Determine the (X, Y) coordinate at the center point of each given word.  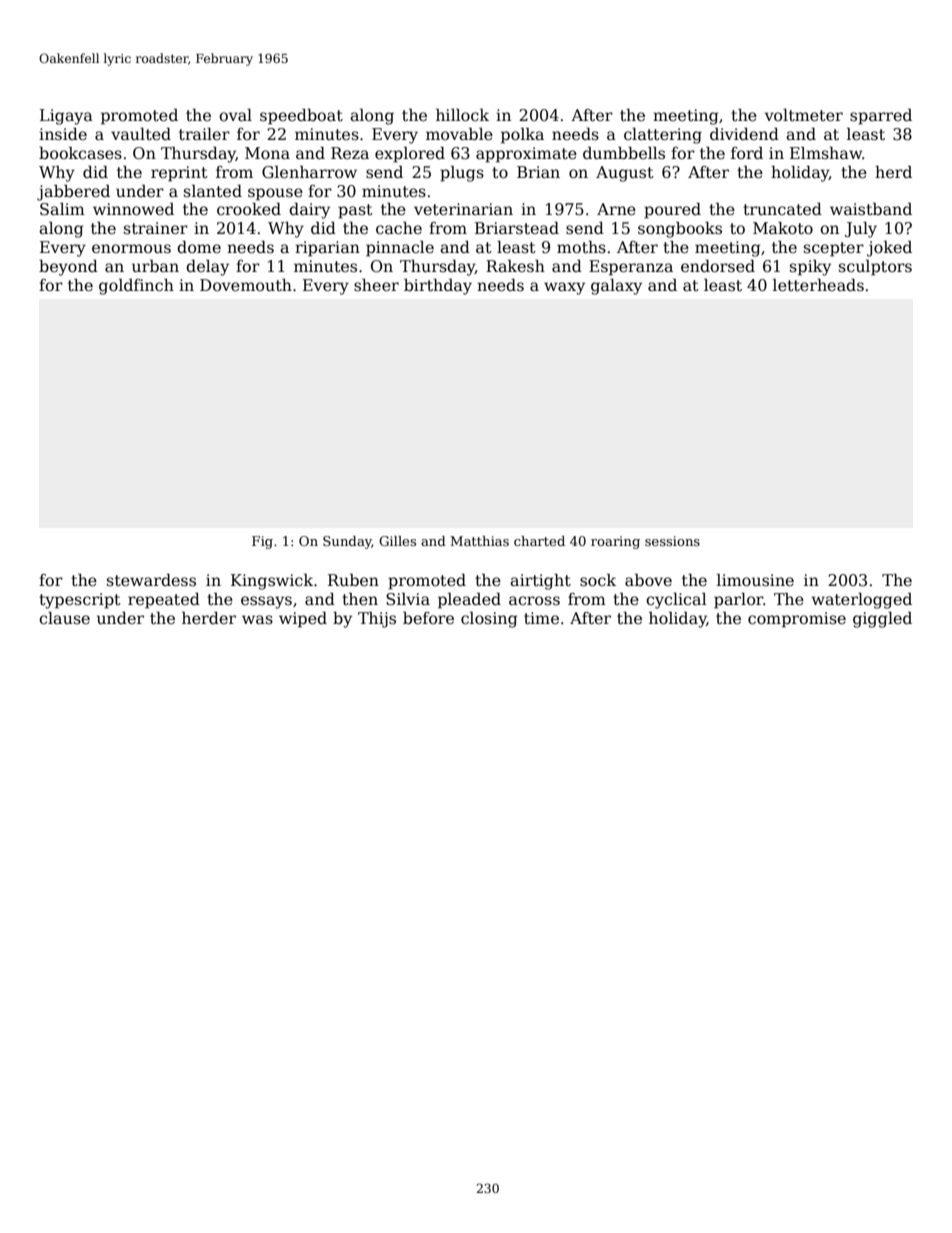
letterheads (818, 285)
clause (64, 618)
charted (539, 541)
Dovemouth (246, 285)
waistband (871, 209)
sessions (672, 541)
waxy (564, 288)
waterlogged (862, 600)
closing (489, 620)
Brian (538, 172)
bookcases (80, 153)
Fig (262, 542)
